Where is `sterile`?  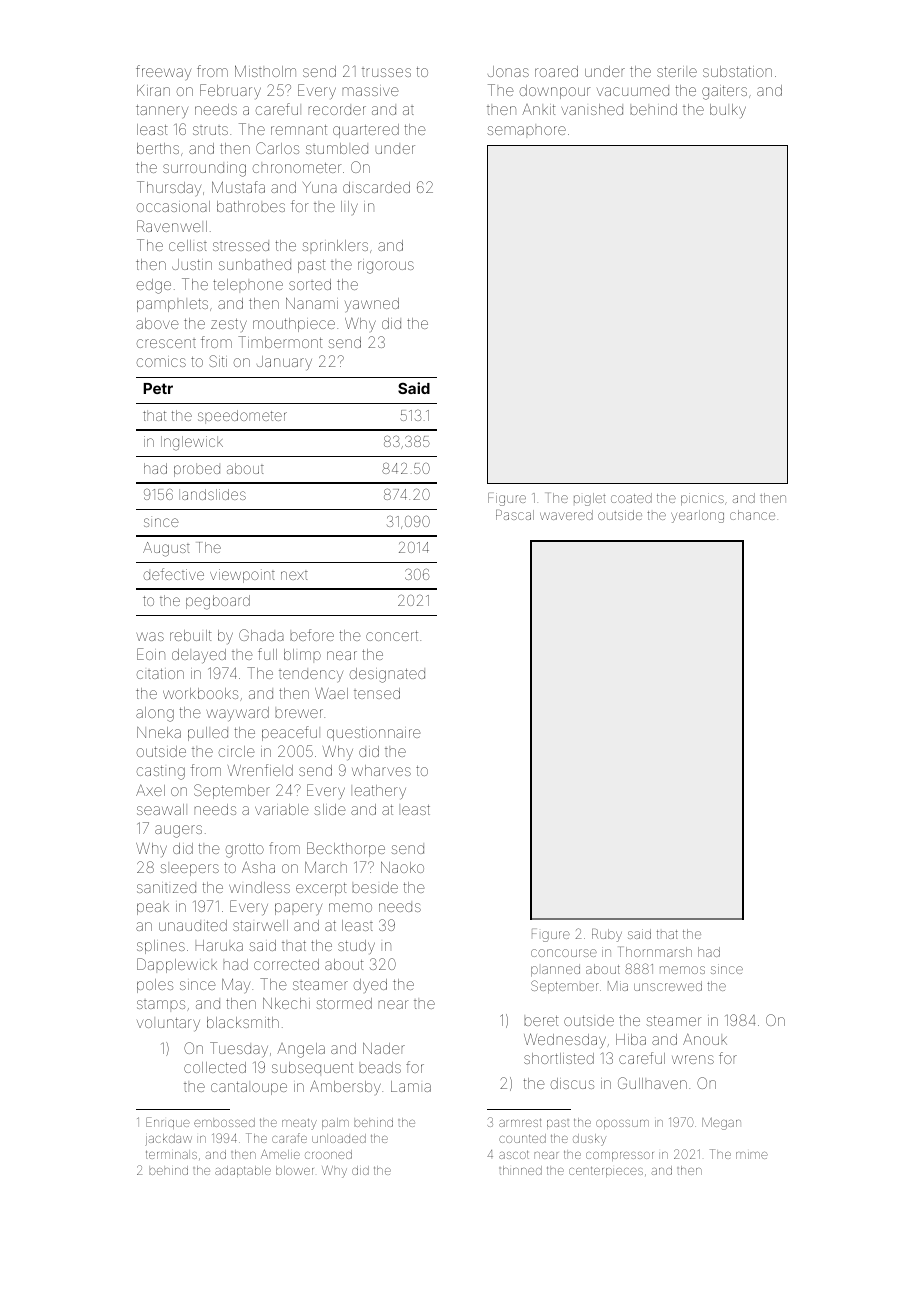 sterile is located at coordinates (677, 72).
